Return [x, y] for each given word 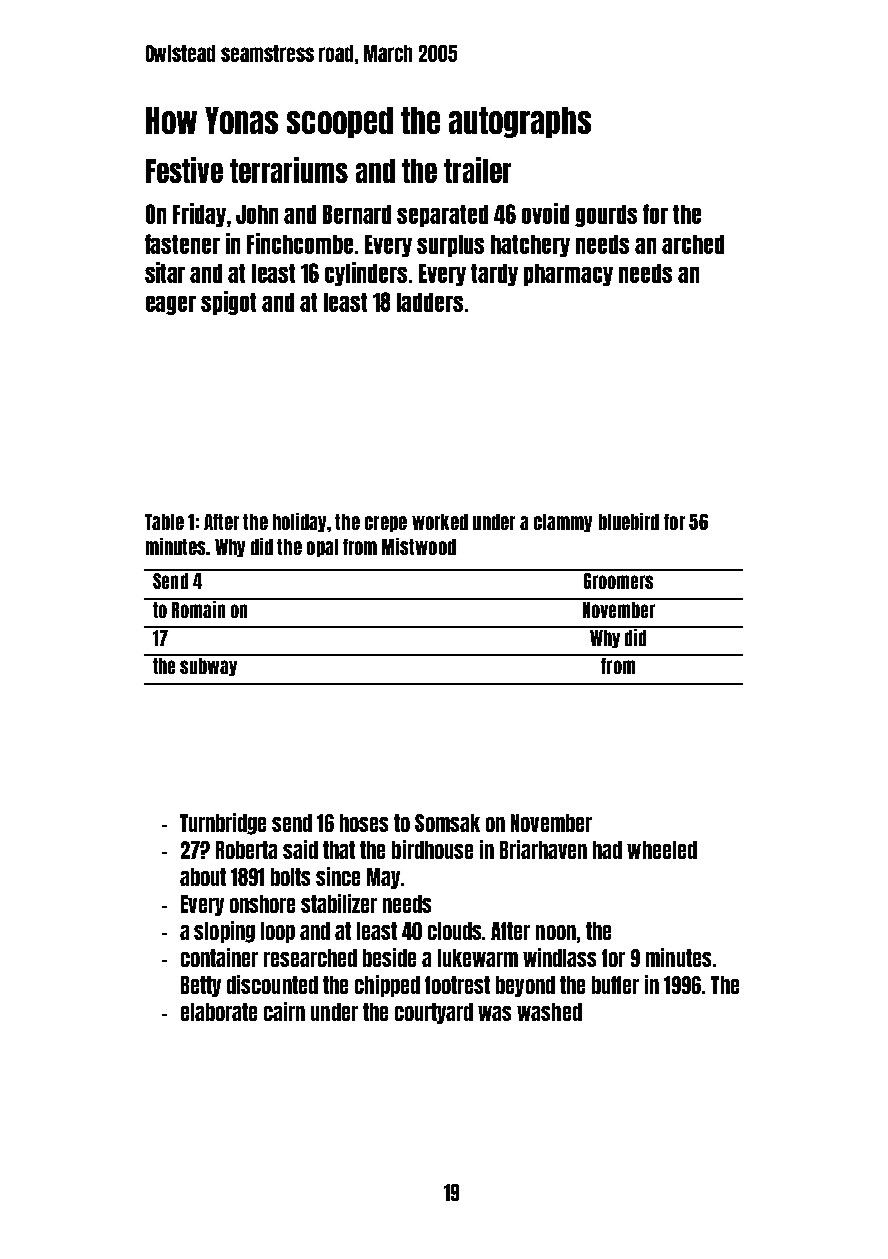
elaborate [219, 1012]
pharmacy [568, 275]
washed [549, 1012]
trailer [477, 170]
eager [171, 305]
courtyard [434, 1013]
